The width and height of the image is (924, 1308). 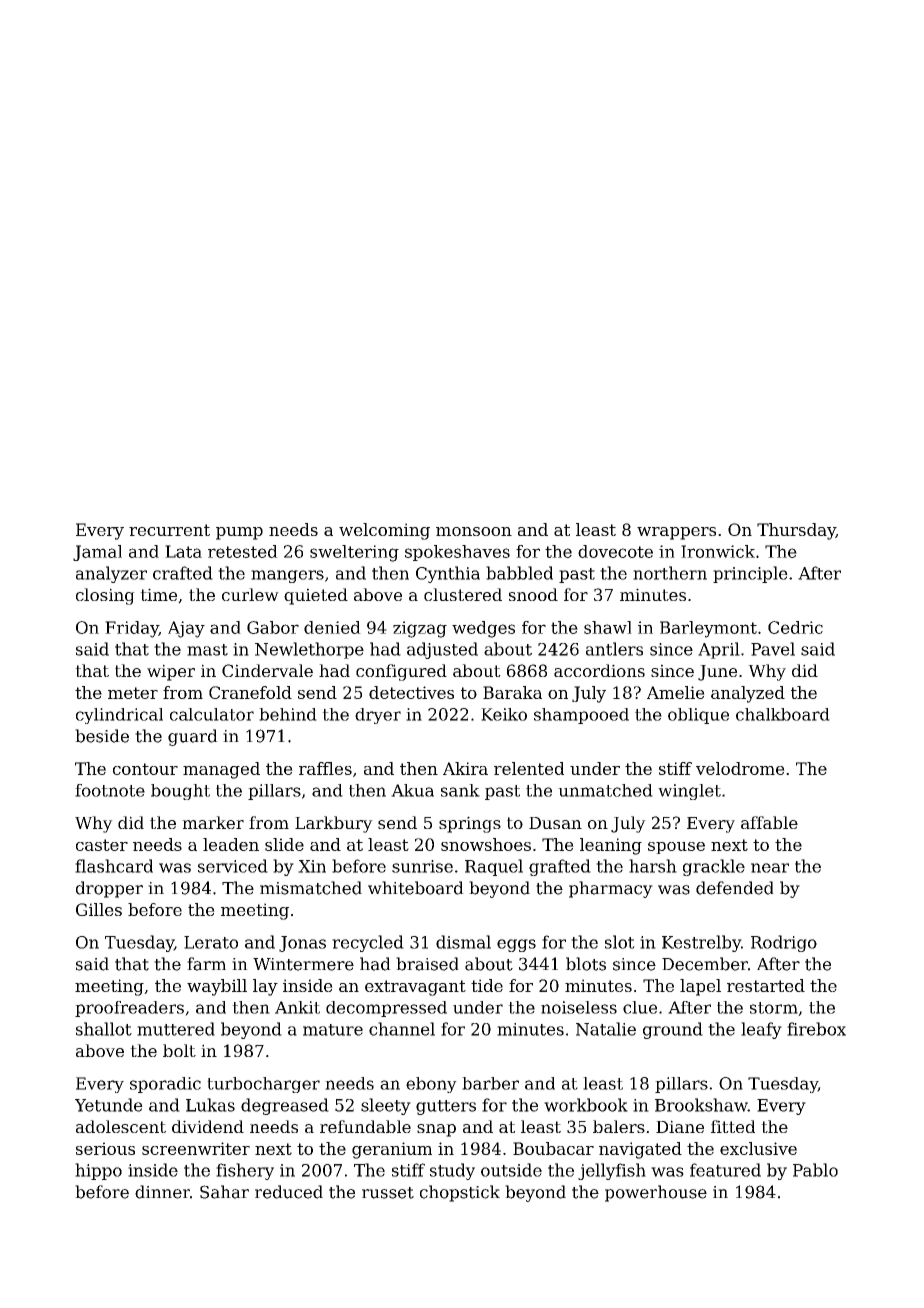 What do you see at coordinates (169, 530) in the image?
I see `recurrent` at bounding box center [169, 530].
